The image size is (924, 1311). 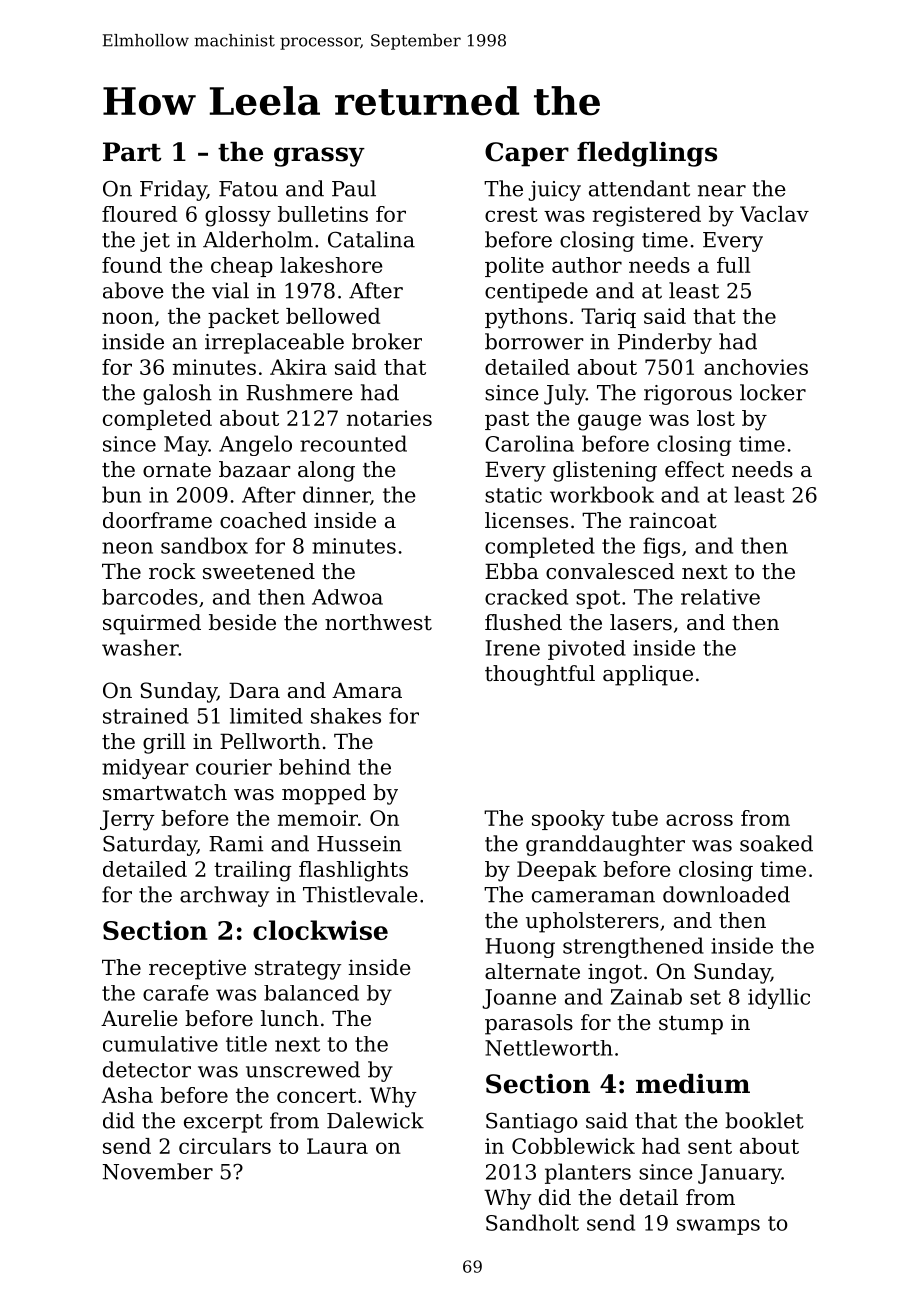 What do you see at coordinates (511, 214) in the page?
I see `crest` at bounding box center [511, 214].
